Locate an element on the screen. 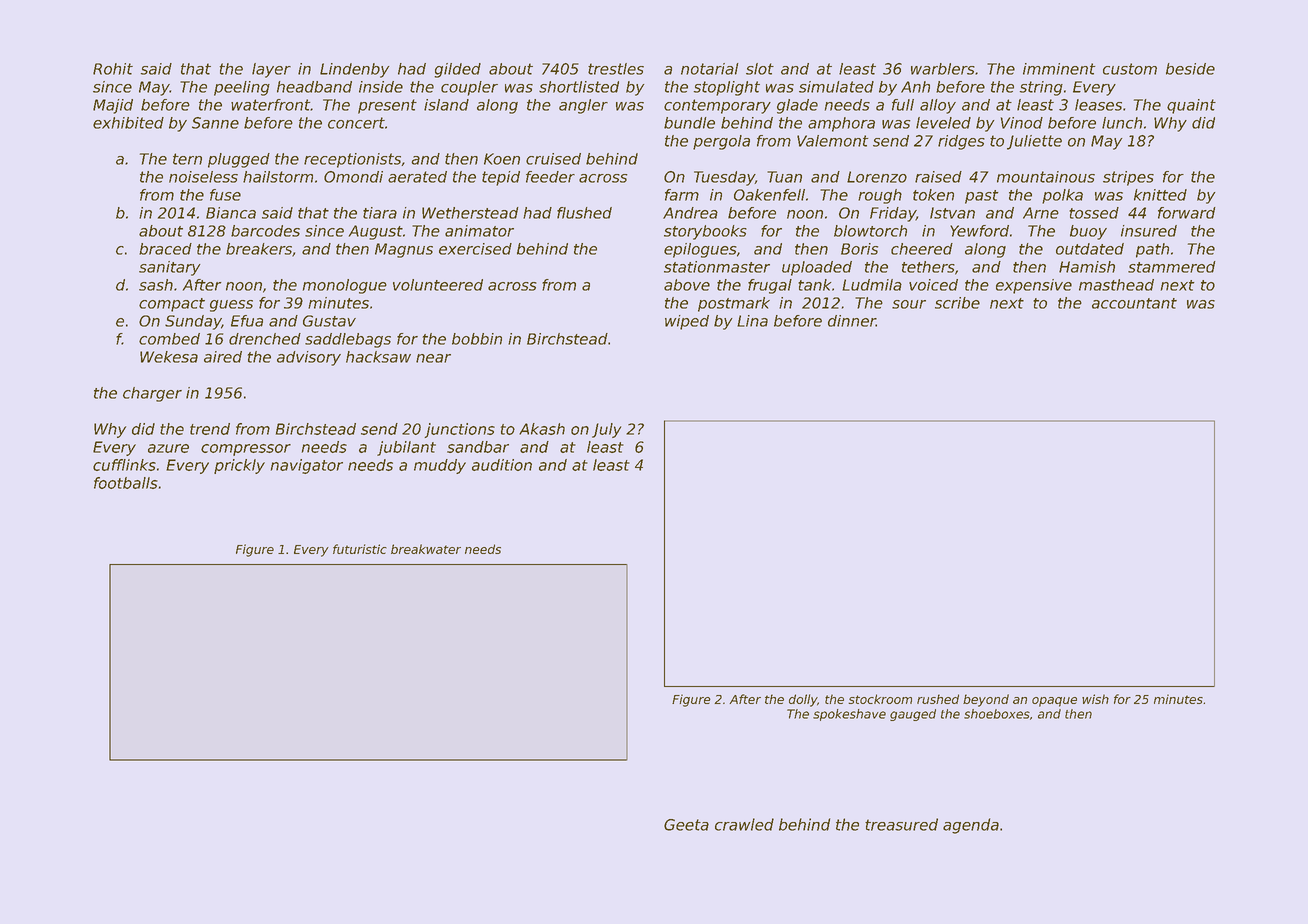 The height and width of the screenshot is (924, 1308). wish is located at coordinates (1095, 699).
